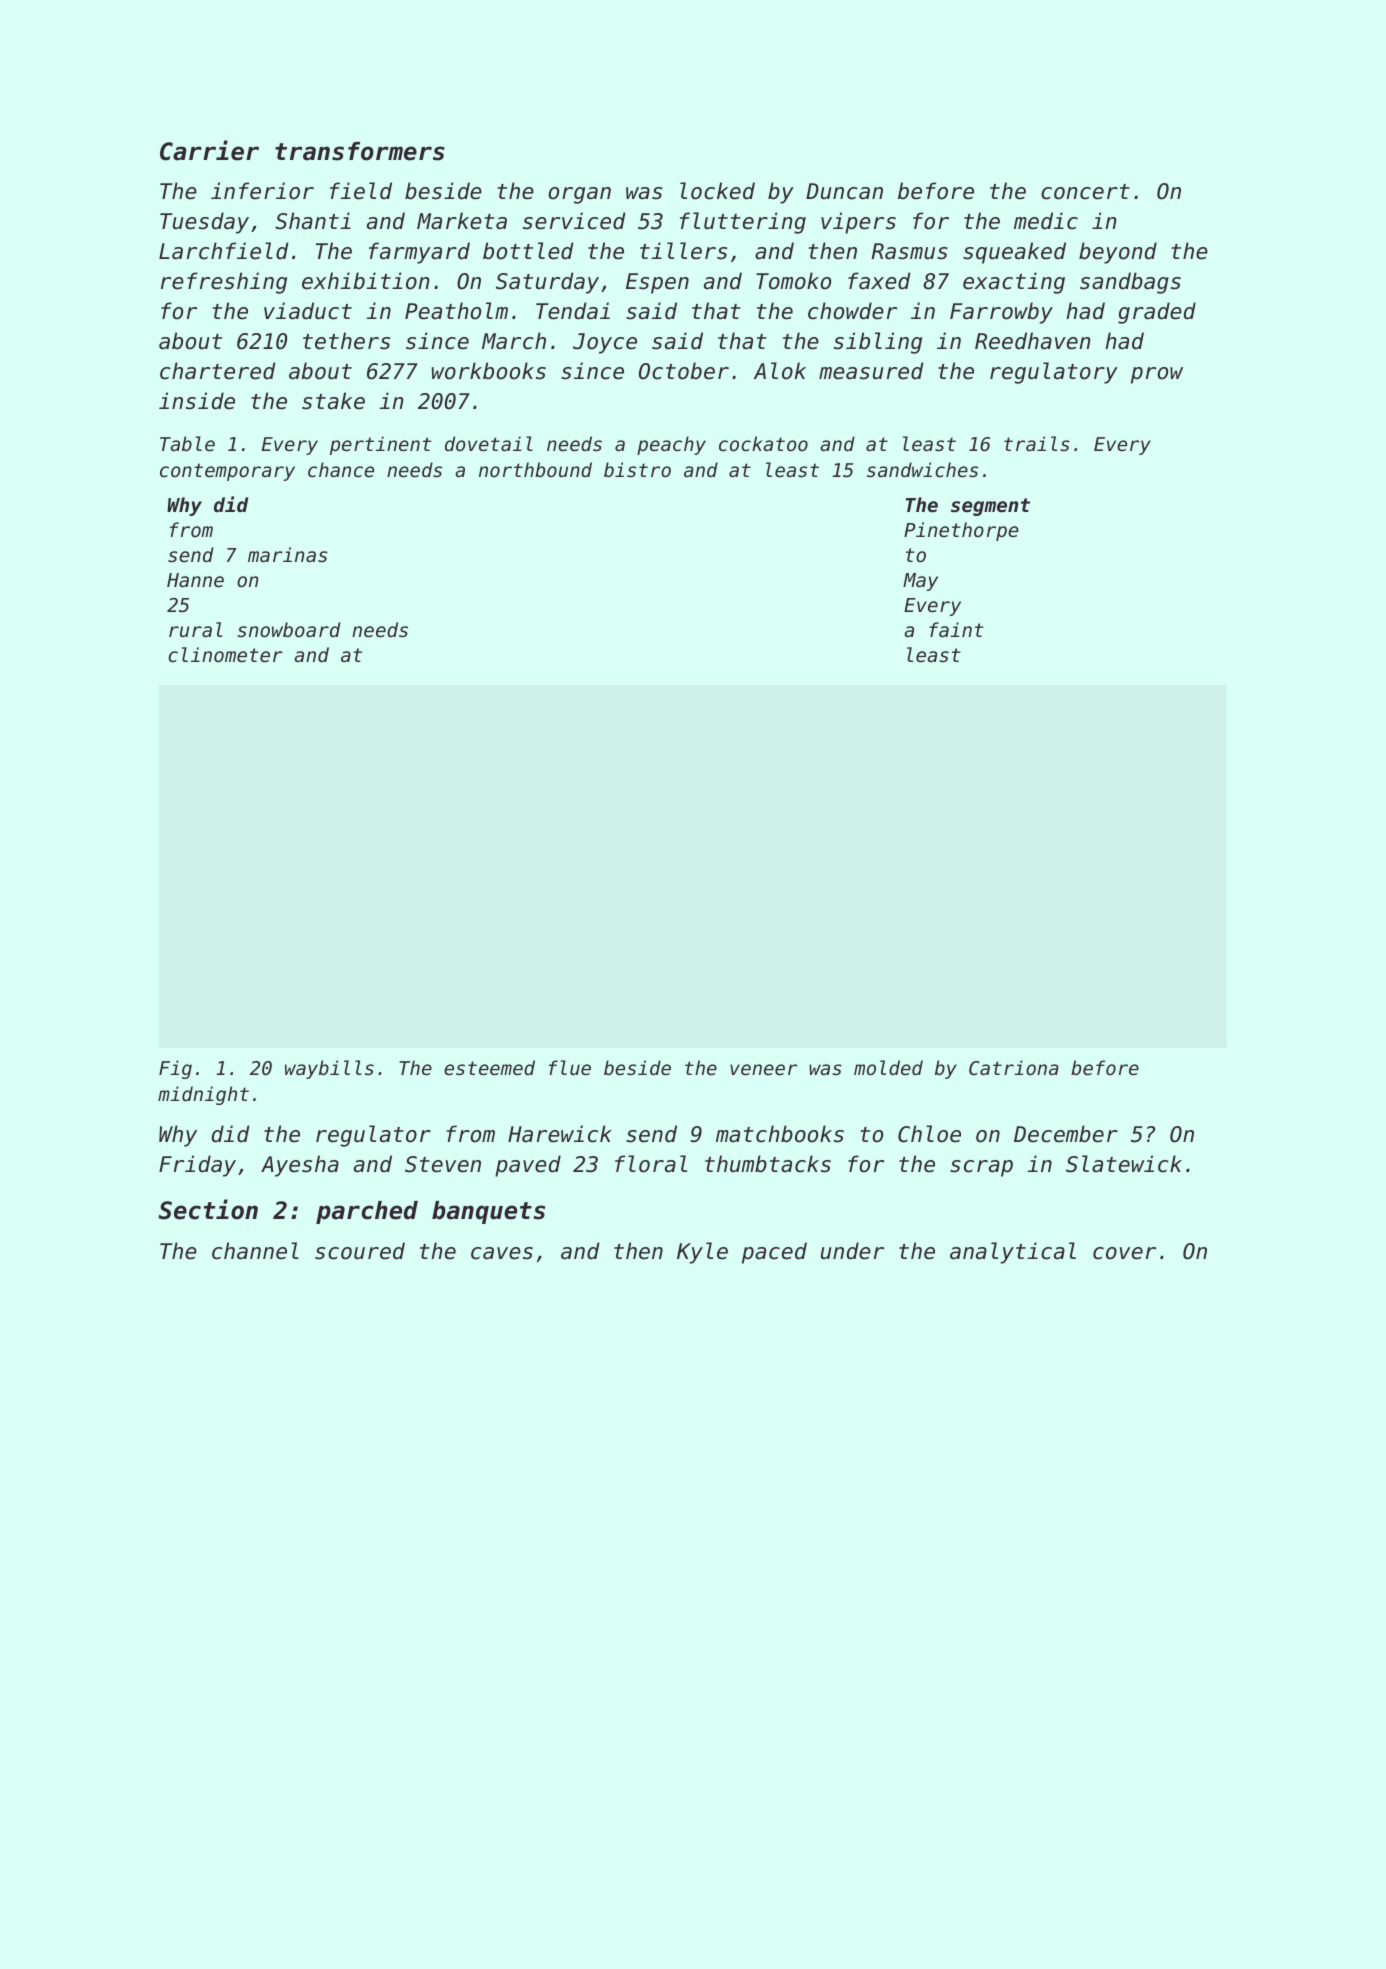 This screenshot has width=1386, height=1969. What do you see at coordinates (570, 1068) in the screenshot?
I see `flue` at bounding box center [570, 1068].
